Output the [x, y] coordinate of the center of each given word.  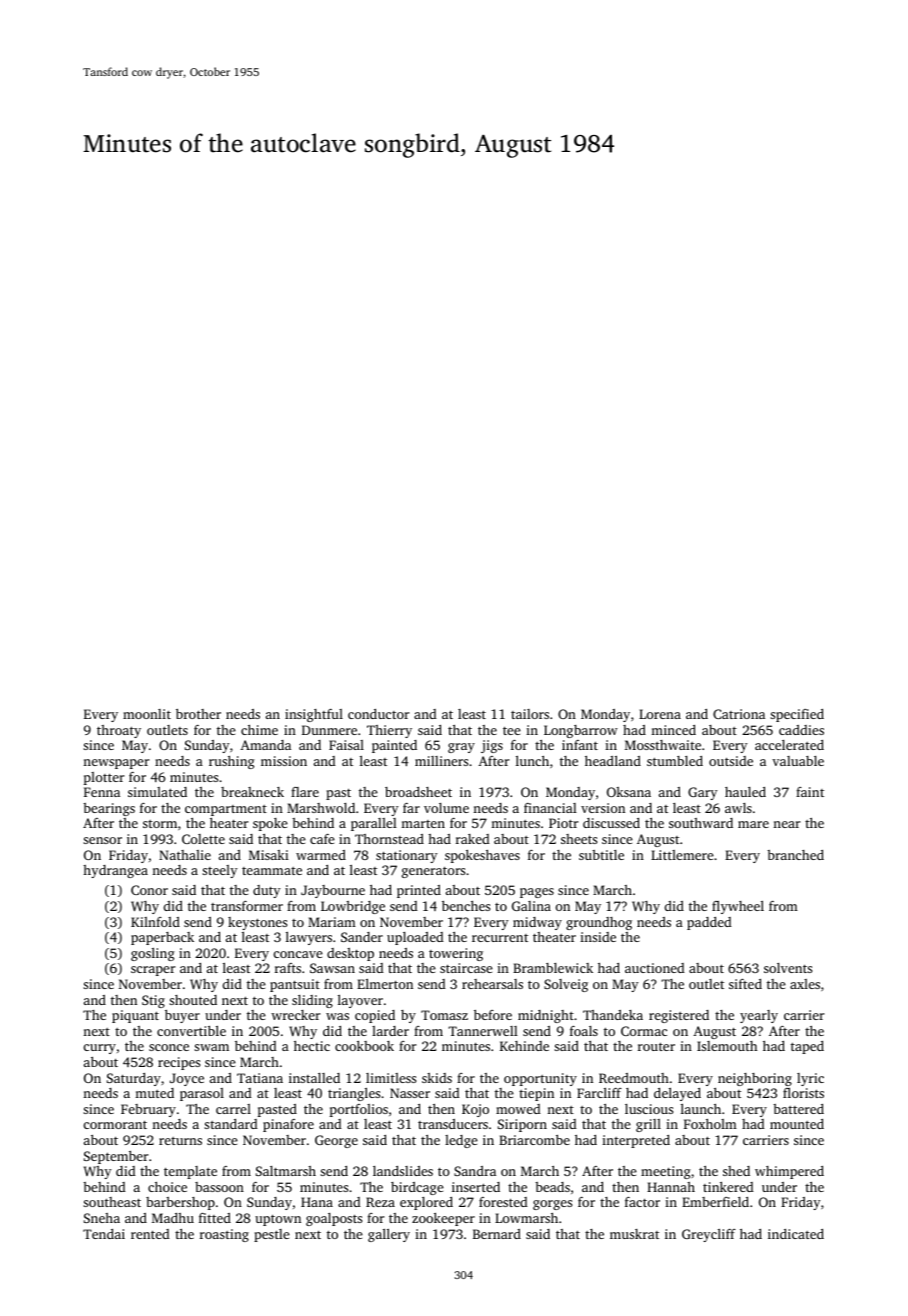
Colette [203, 839]
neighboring [755, 1079]
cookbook [364, 1046]
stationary [407, 856]
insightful [314, 715]
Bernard [497, 1234]
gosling [153, 954]
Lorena [660, 714]
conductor [378, 714]
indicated [796, 1234]
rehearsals [492, 984]
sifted [745, 984]
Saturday [134, 1079]
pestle [272, 1235]
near [786, 824]
